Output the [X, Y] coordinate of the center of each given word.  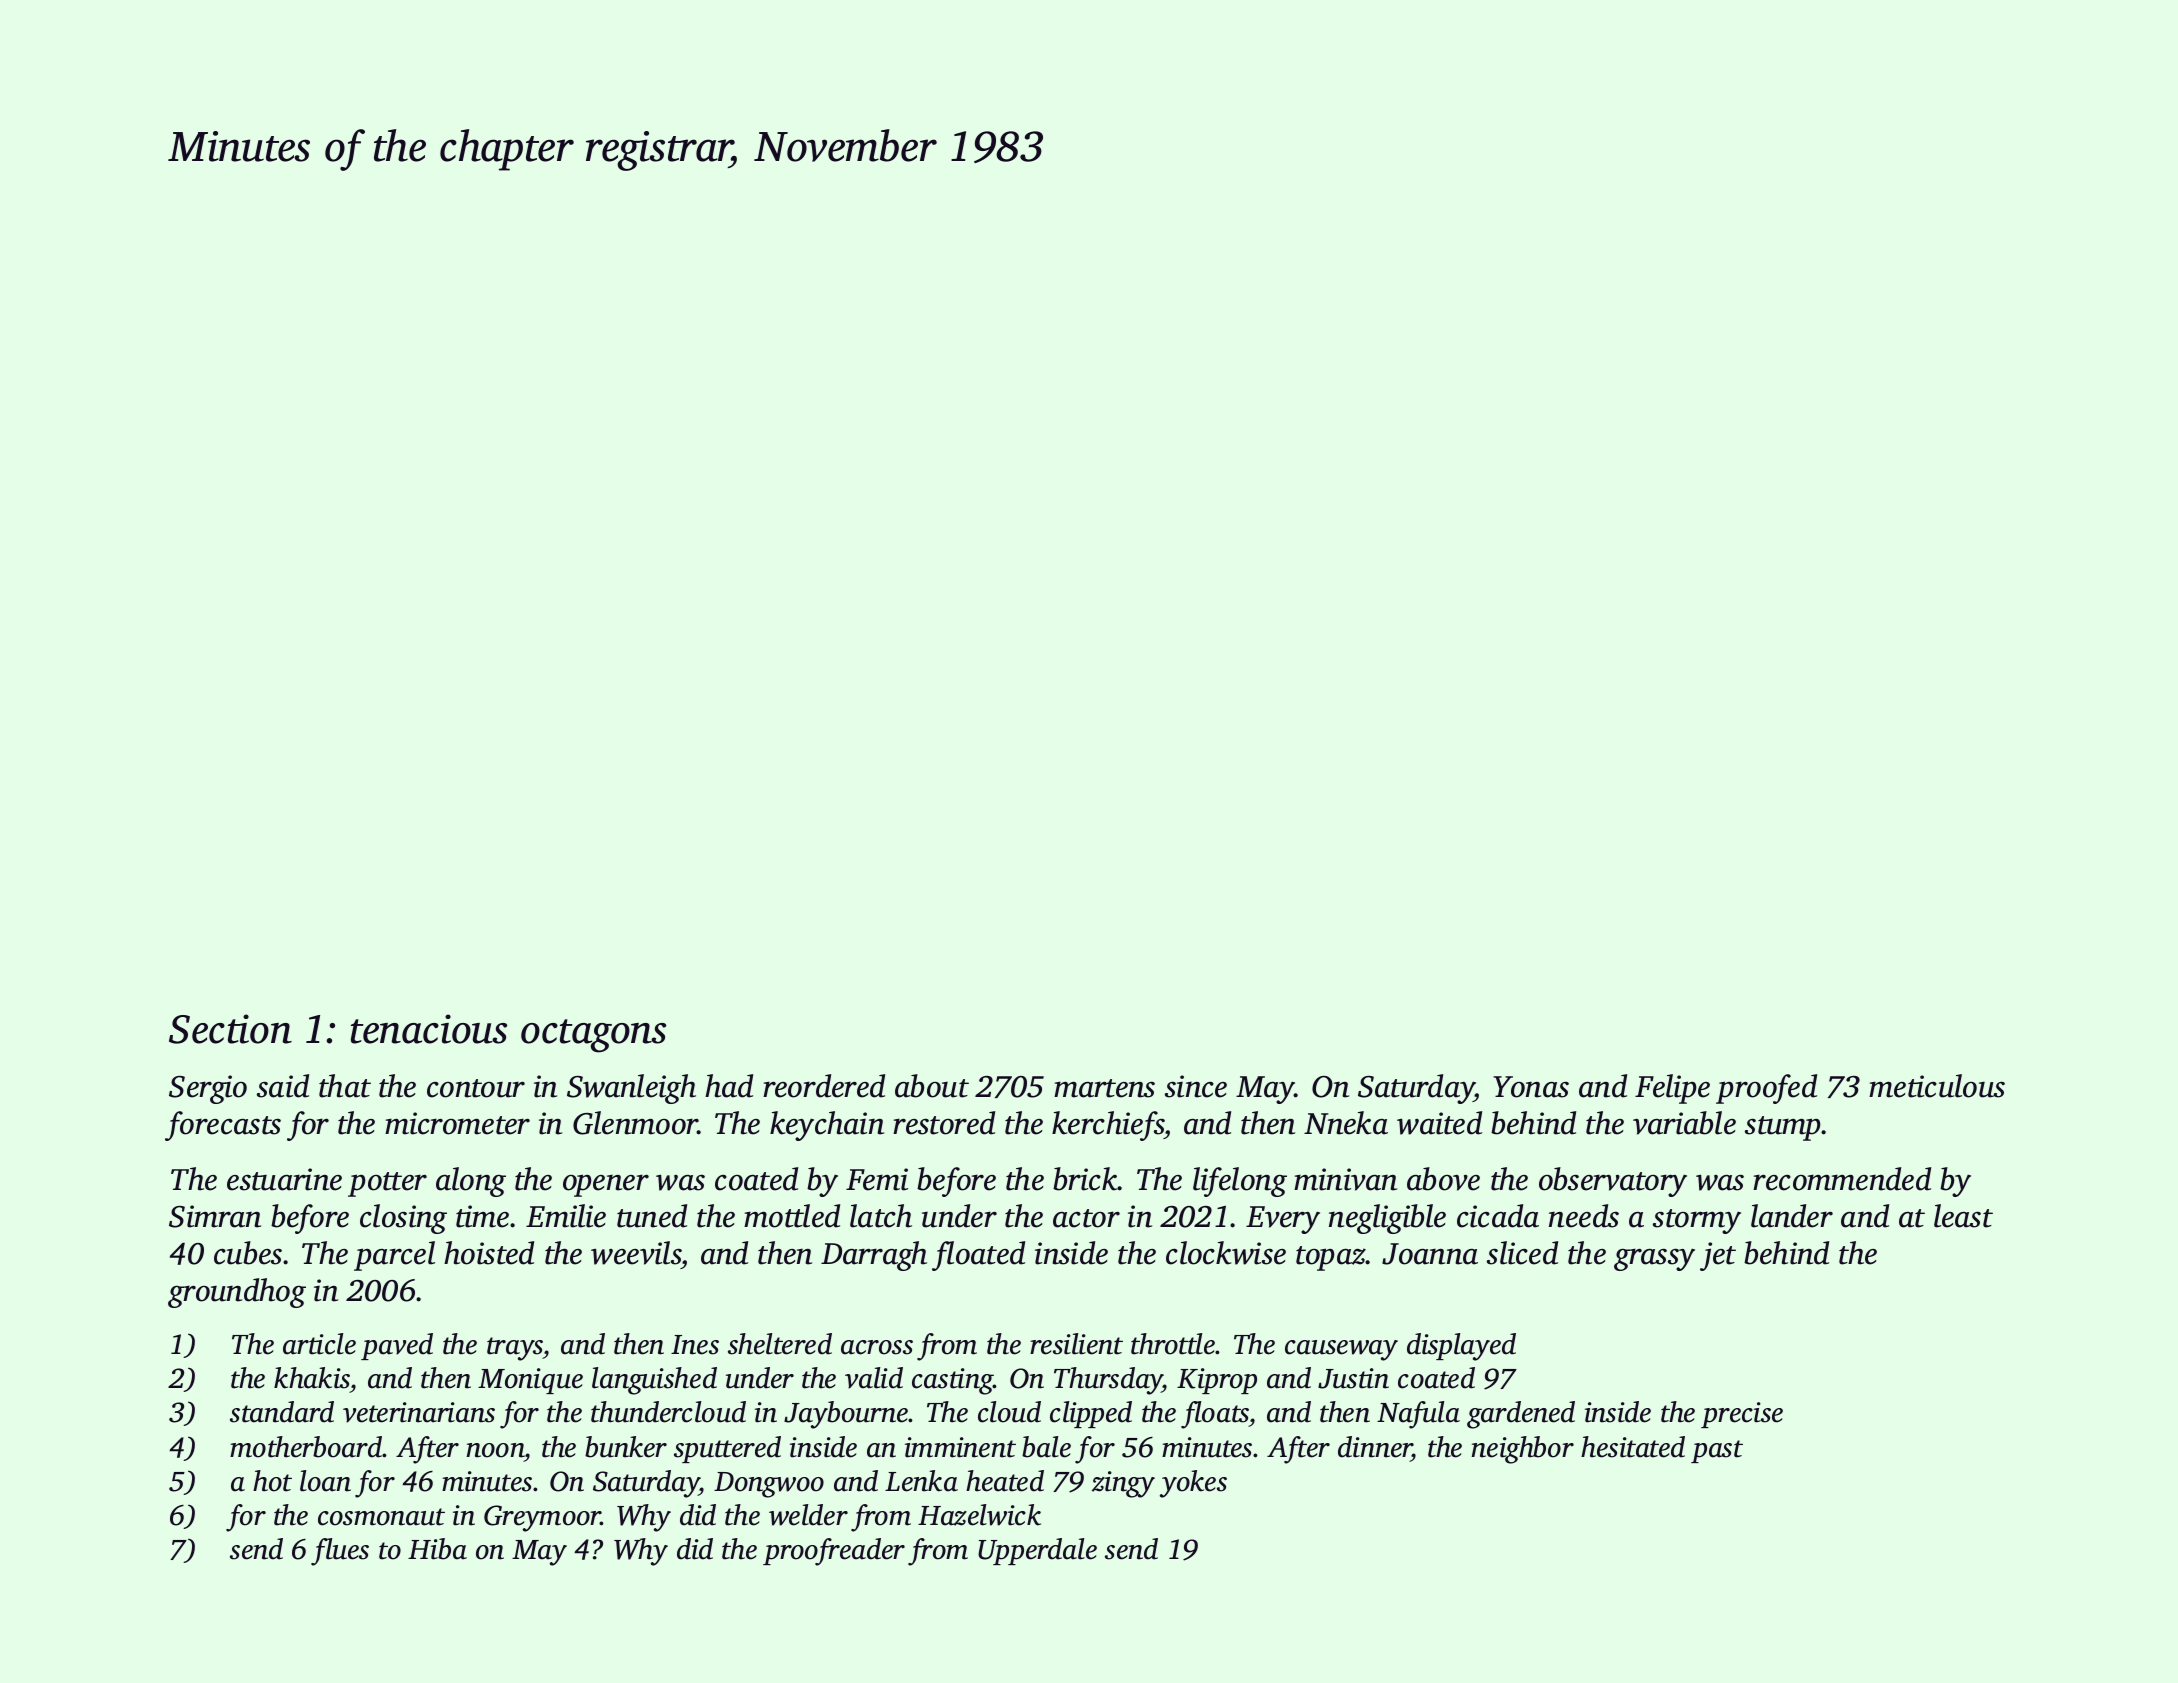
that [345, 1086]
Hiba [437, 1549]
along [471, 1182]
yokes [1193, 1484]
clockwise [1226, 1253]
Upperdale [1037, 1551]
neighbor [1523, 1450]
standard [282, 1412]
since [1196, 1086]
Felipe [1672, 1089]
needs [1584, 1216]
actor [1086, 1218]
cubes [248, 1253]
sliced [1522, 1253]
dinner [1375, 1447]
